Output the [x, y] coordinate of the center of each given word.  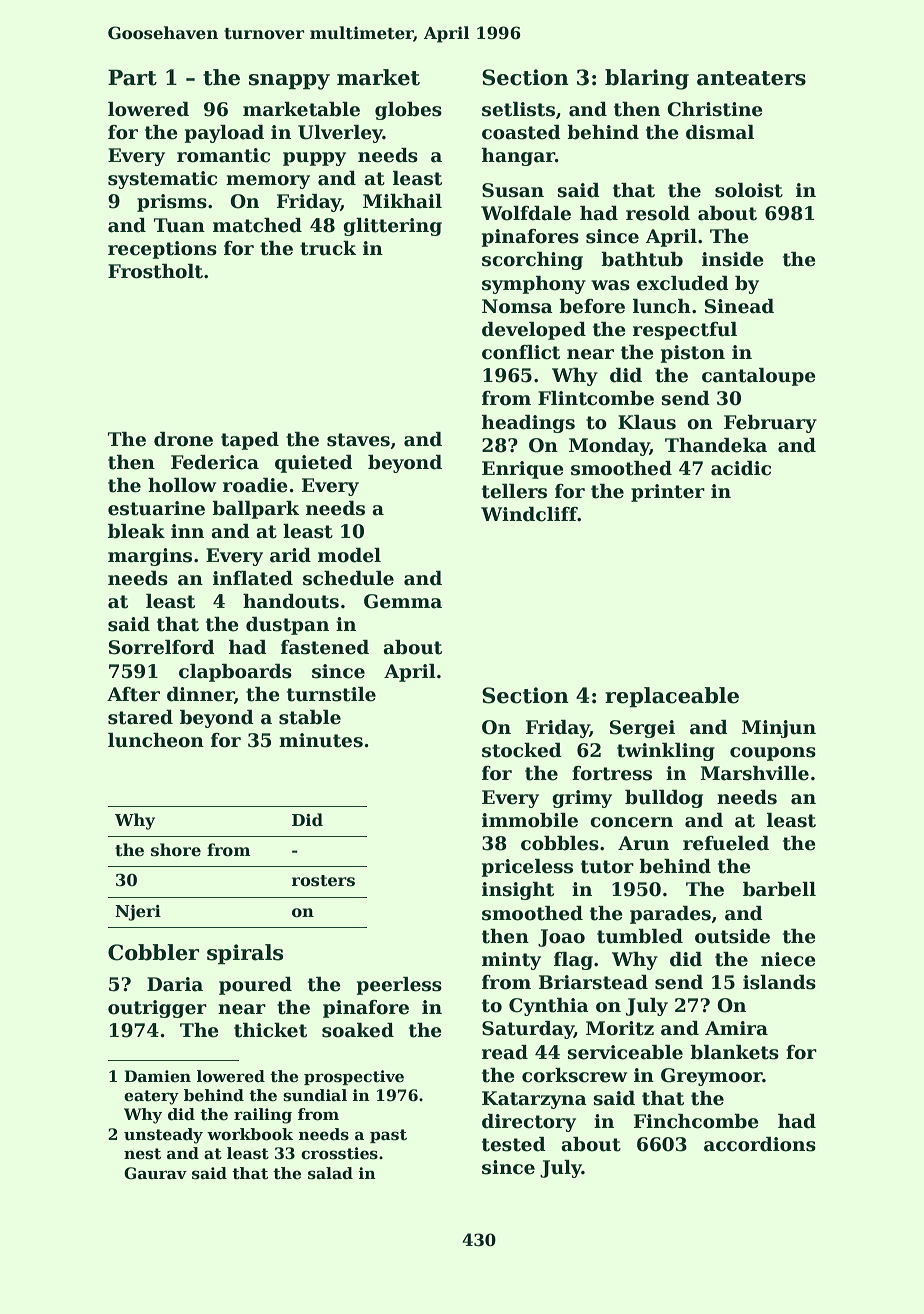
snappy [289, 82]
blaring [647, 79]
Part [132, 77]
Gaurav [155, 1173]
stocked [522, 750]
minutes [321, 740]
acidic [741, 468]
